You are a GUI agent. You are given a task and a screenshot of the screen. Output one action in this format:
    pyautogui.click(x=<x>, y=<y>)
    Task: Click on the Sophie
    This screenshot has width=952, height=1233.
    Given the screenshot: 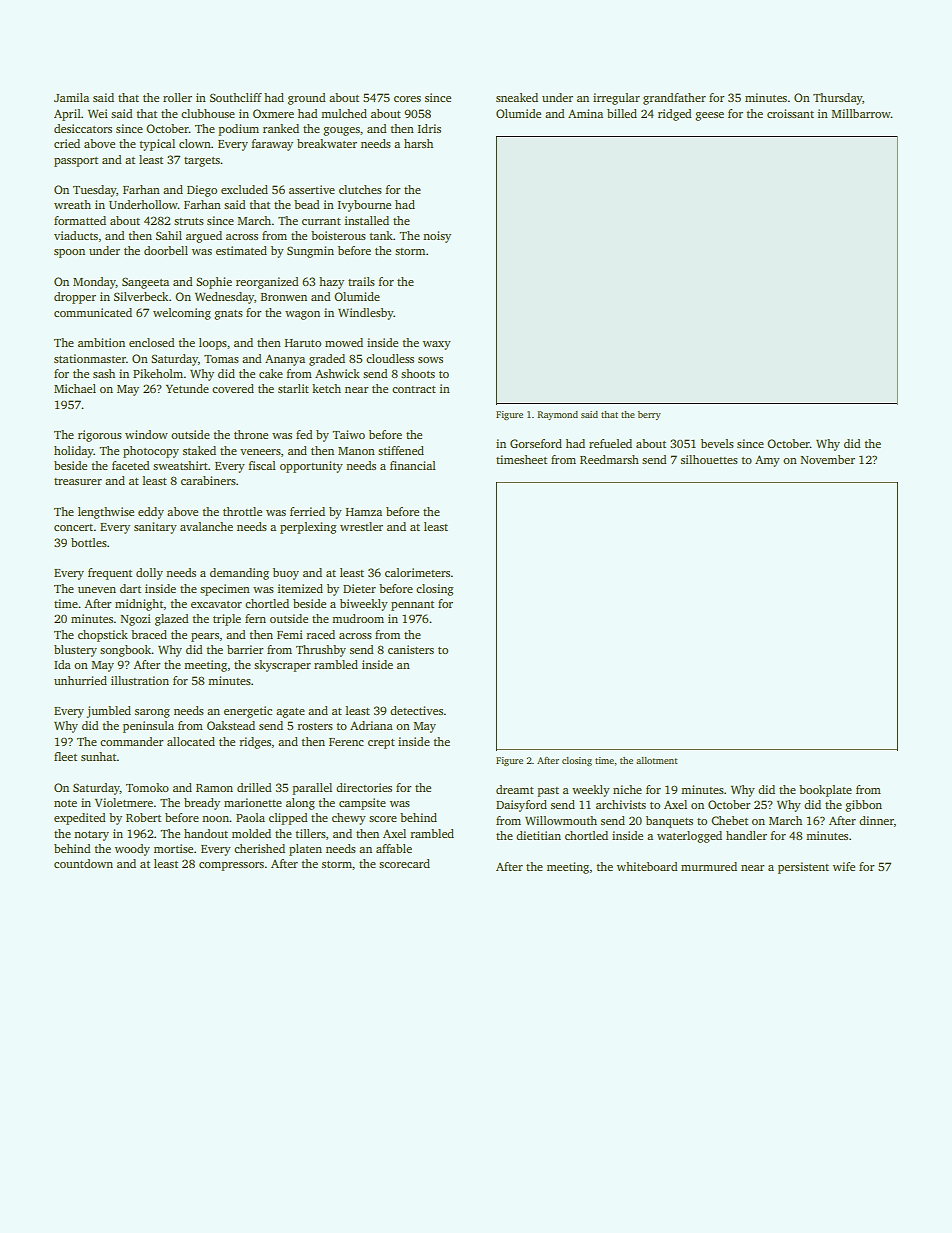 What is the action you would take?
    pyautogui.click(x=214, y=283)
